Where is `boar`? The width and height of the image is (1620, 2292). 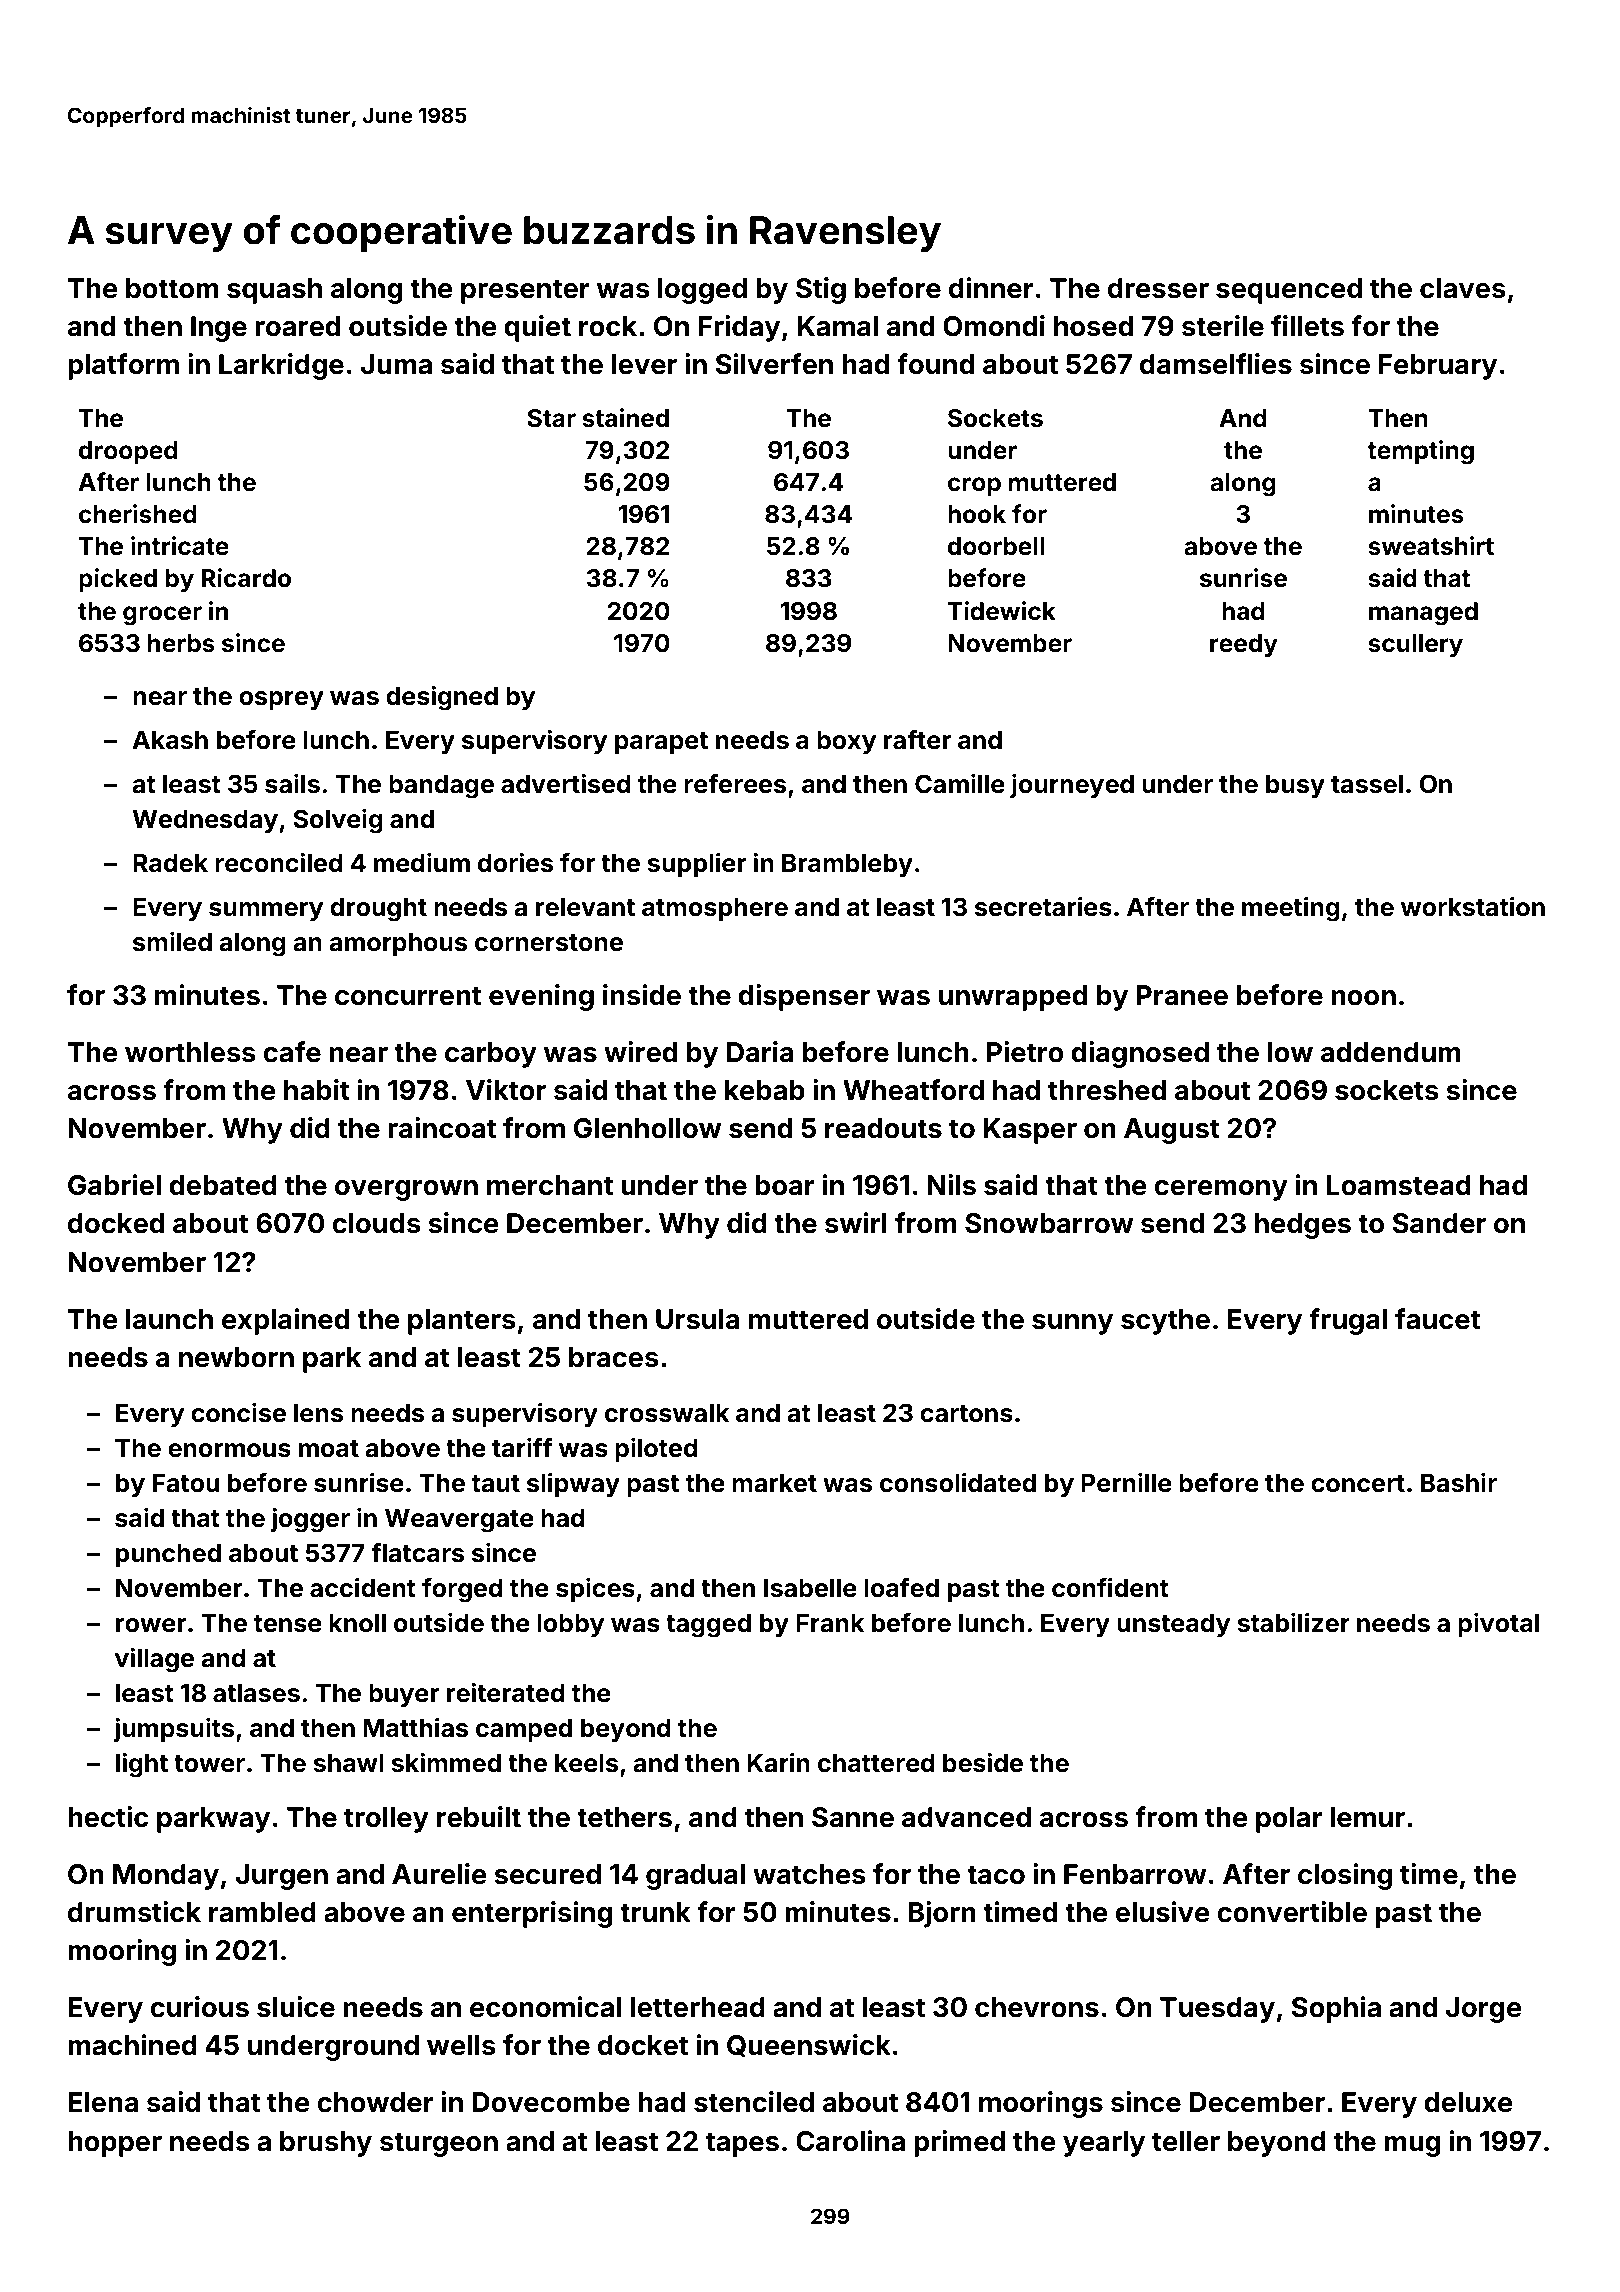
boar is located at coordinates (785, 1185).
